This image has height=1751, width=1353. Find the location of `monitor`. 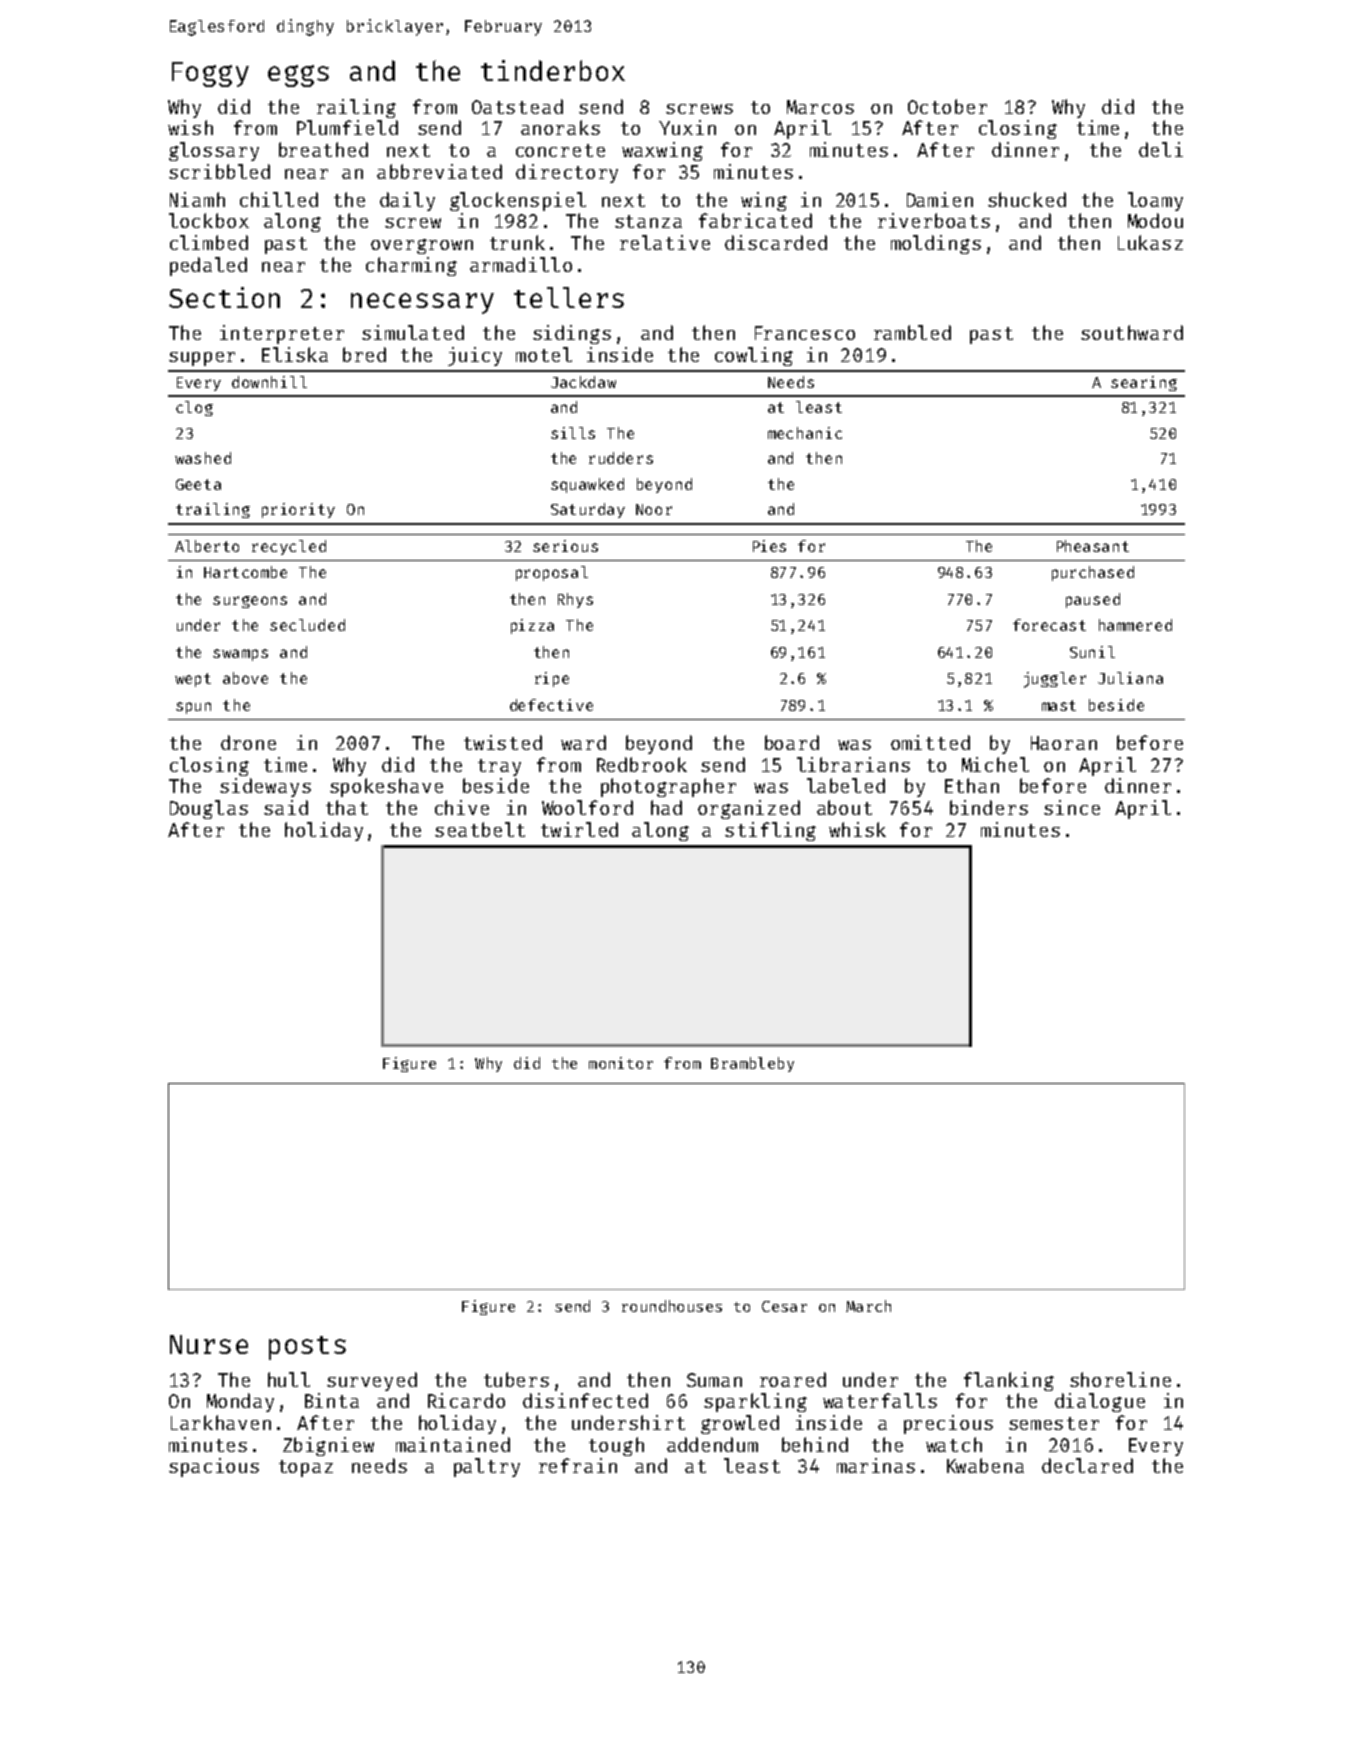

monitor is located at coordinates (621, 1063).
